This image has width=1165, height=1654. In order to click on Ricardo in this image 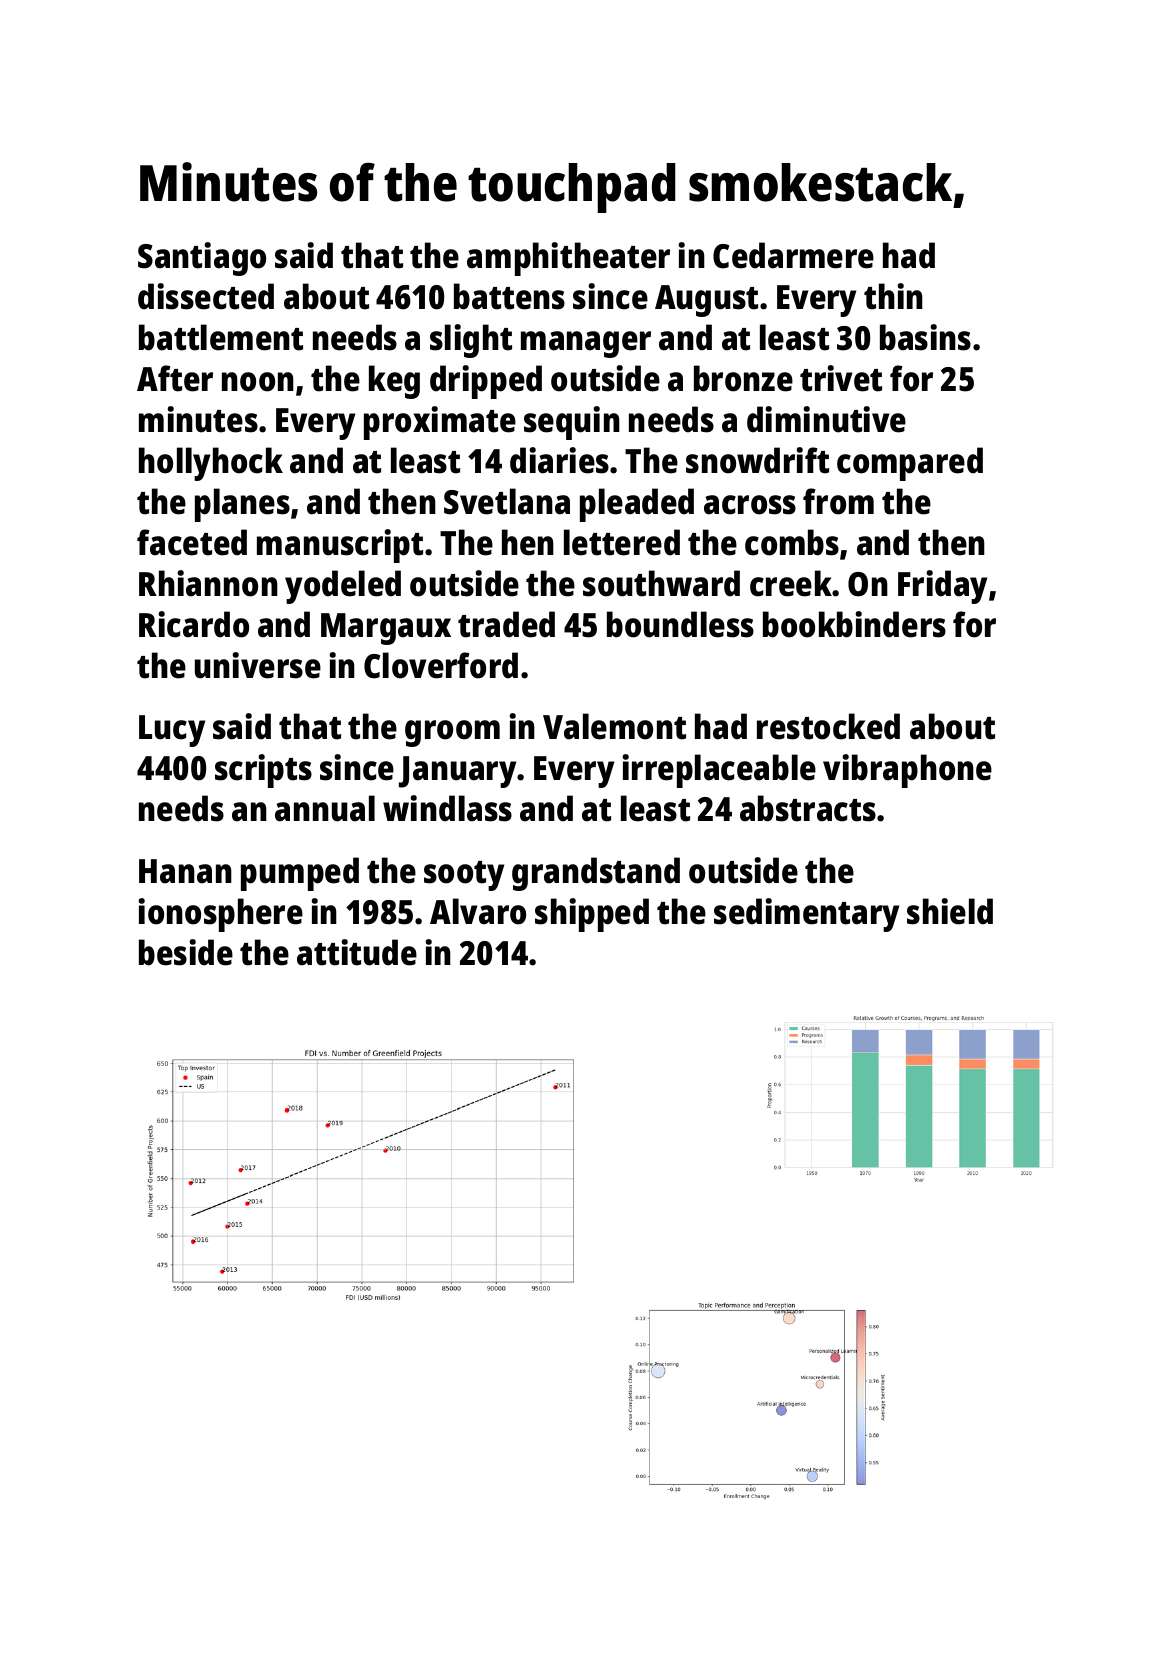, I will do `click(194, 624)`.
